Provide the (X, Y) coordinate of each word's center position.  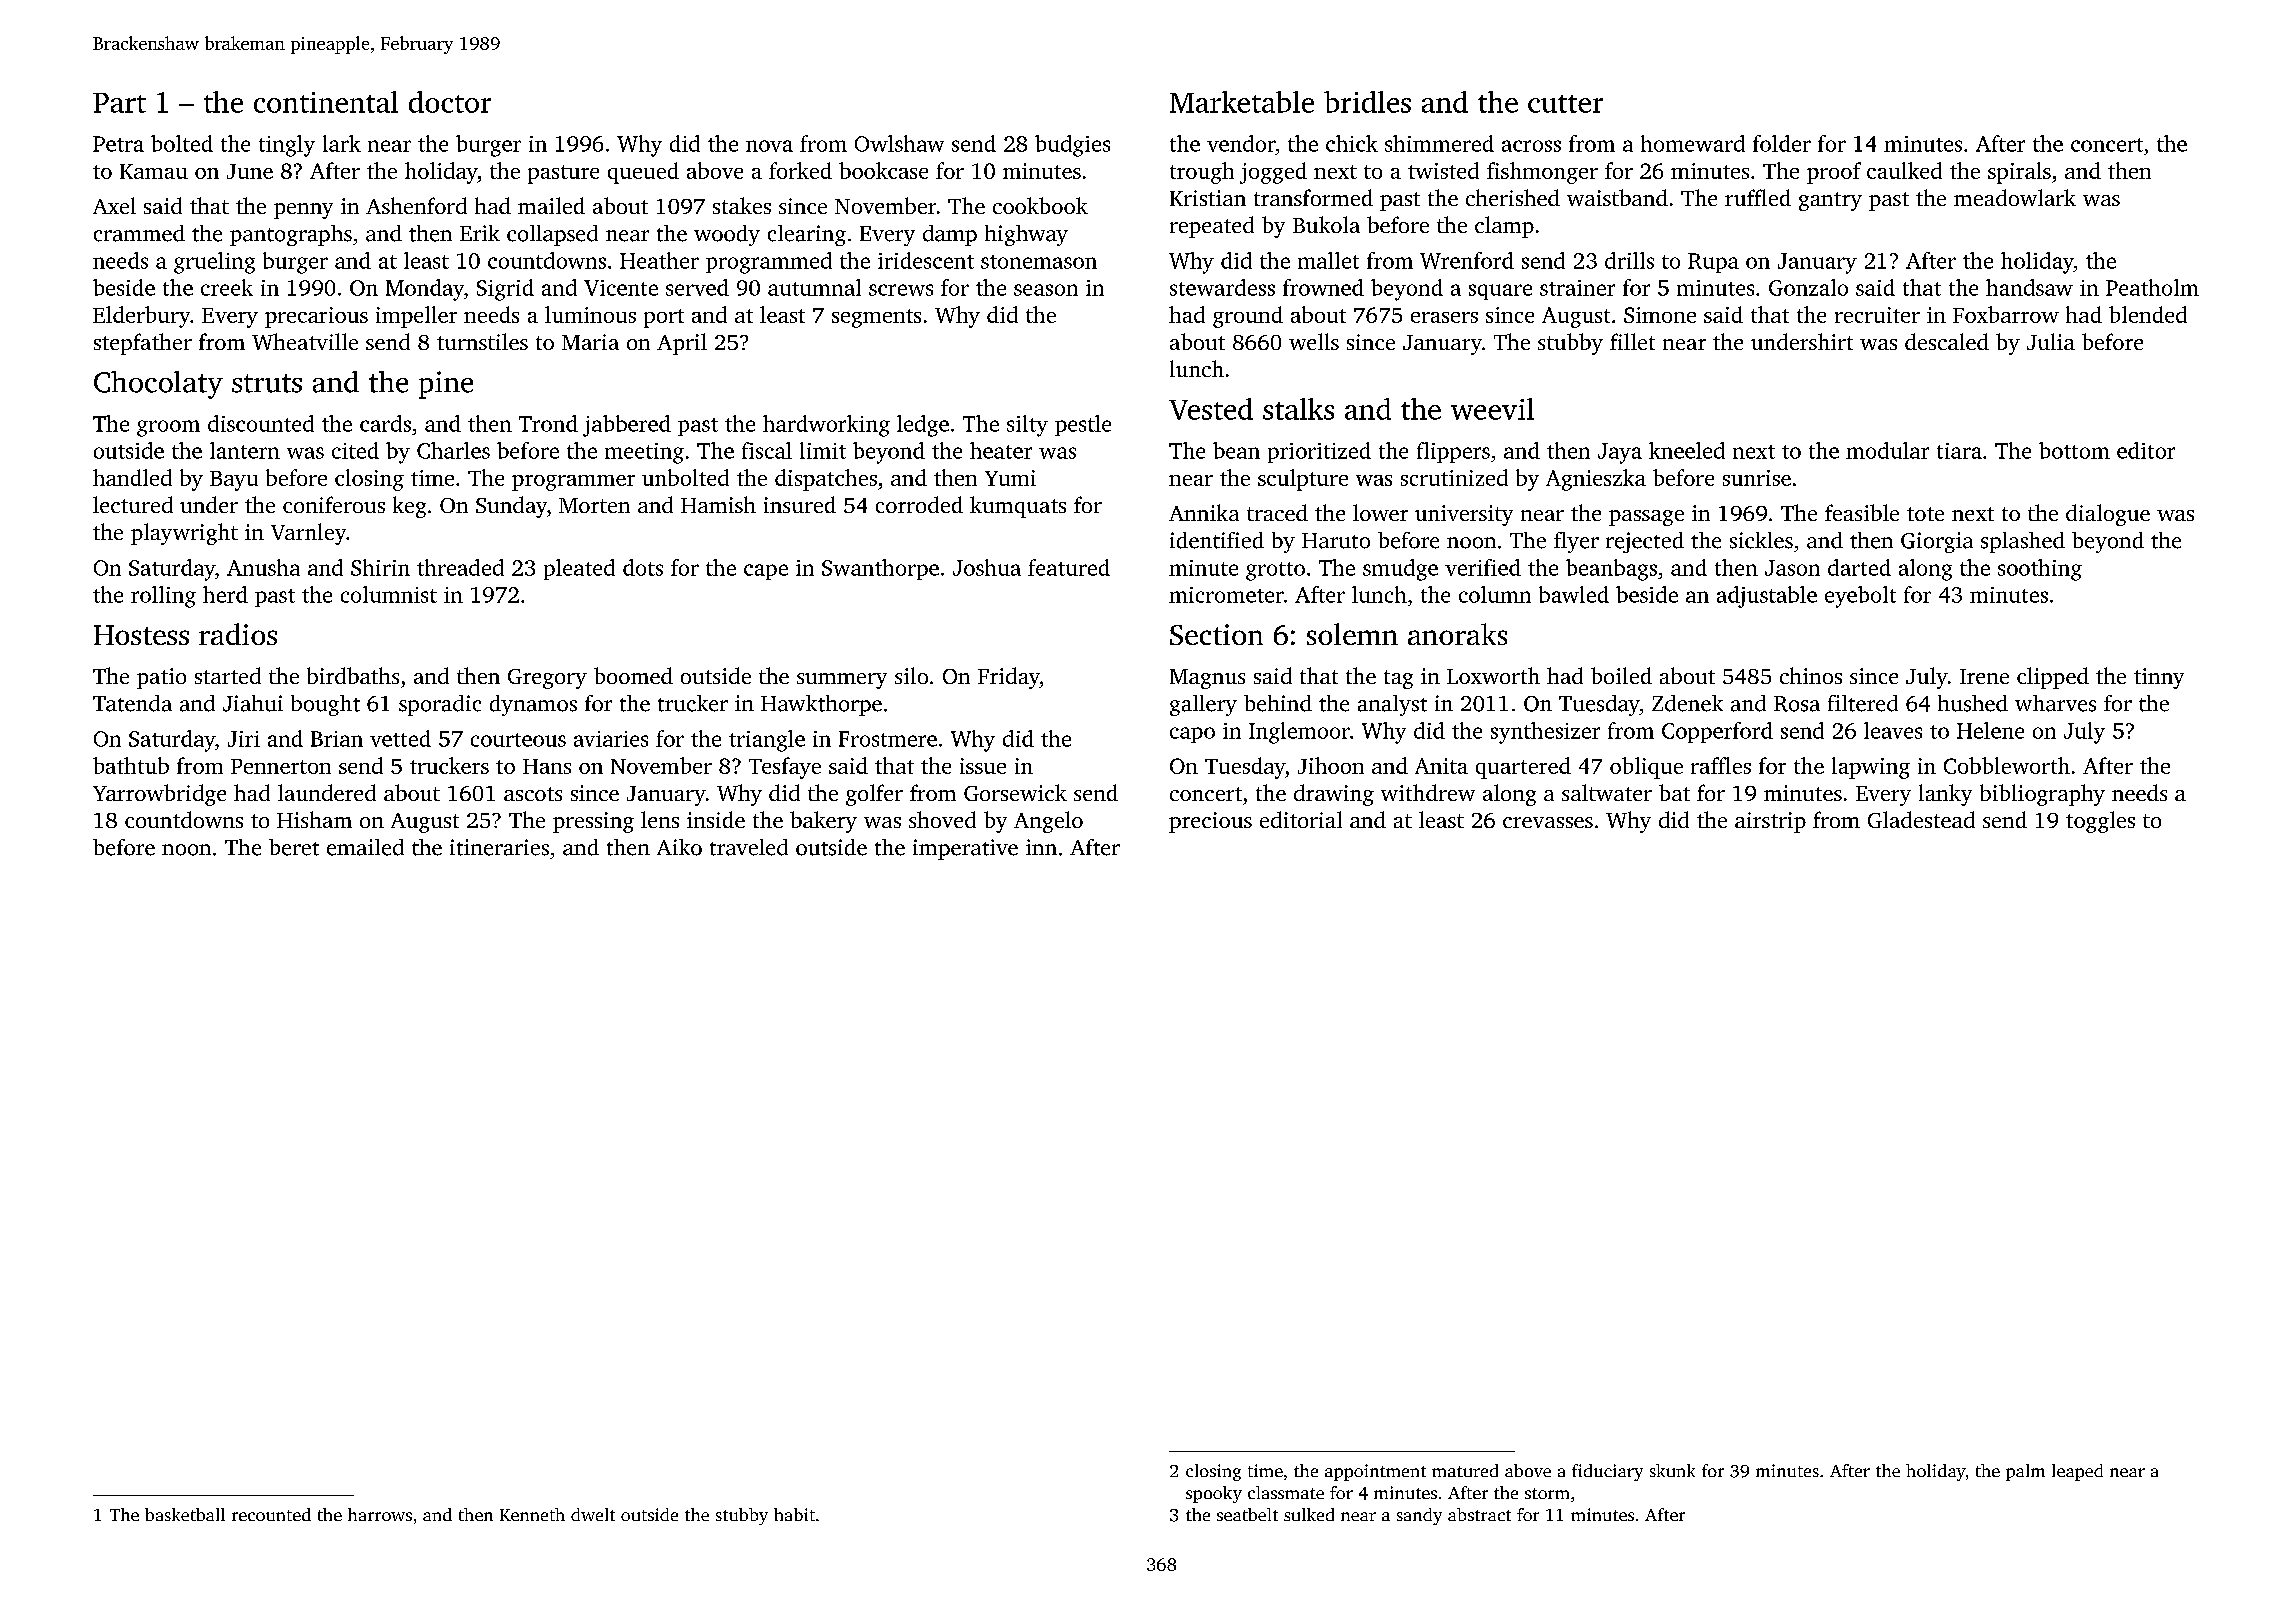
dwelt (593, 1514)
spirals (2019, 173)
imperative (965, 849)
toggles (2100, 822)
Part (119, 103)
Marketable (1242, 102)
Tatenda (132, 703)
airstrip (1770, 822)
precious (1210, 822)
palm (2025, 1472)
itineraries (499, 847)
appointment (1375, 1472)
